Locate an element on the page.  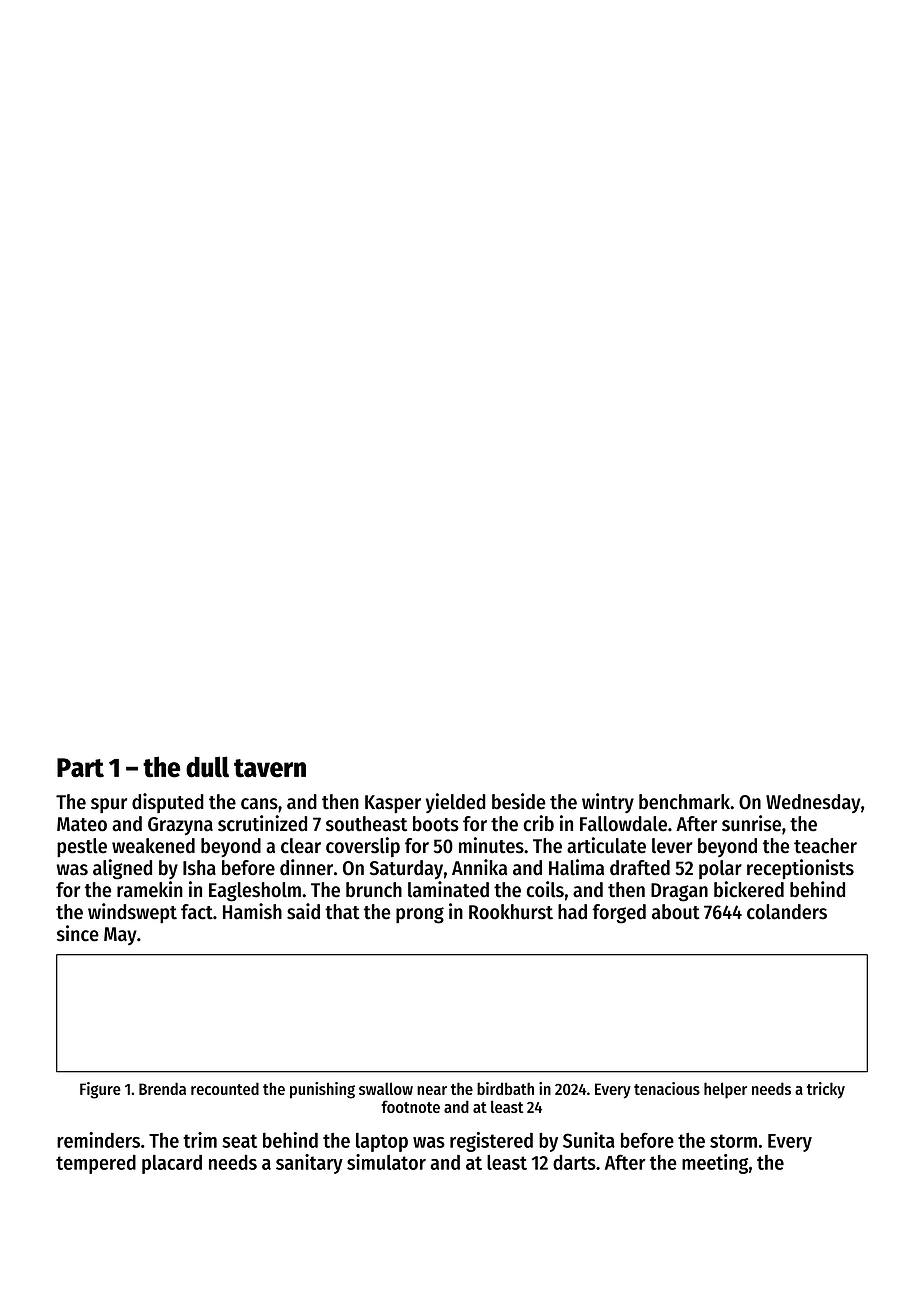
tempered is located at coordinates (96, 1164).
